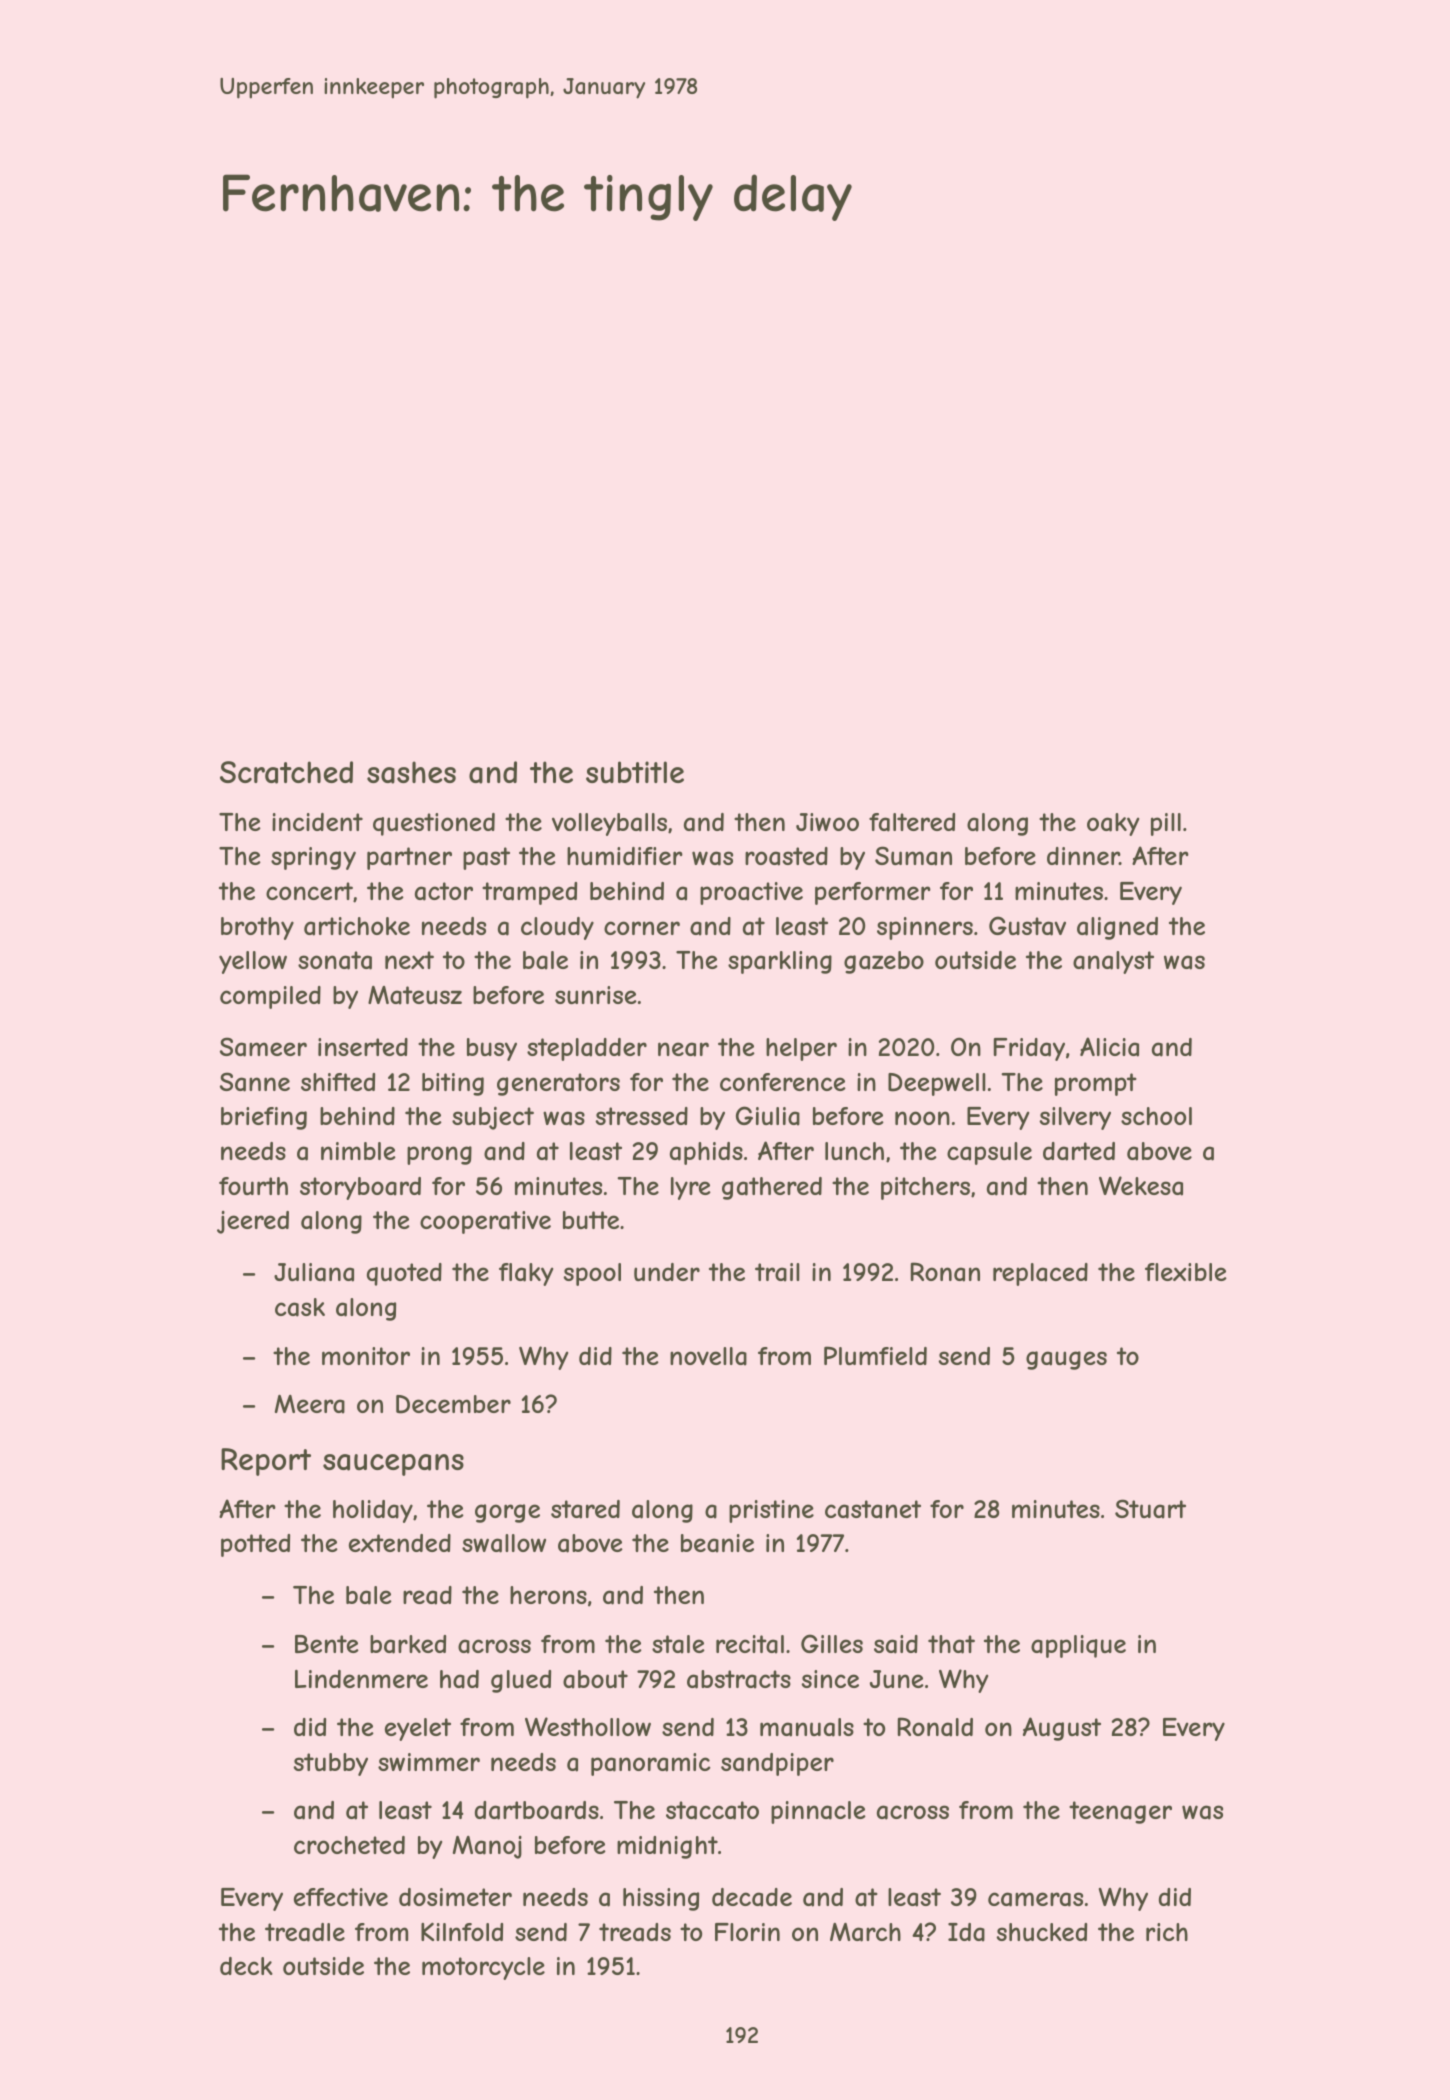  Describe the element at coordinates (854, 1151) in the screenshot. I see `lunch` at that location.
